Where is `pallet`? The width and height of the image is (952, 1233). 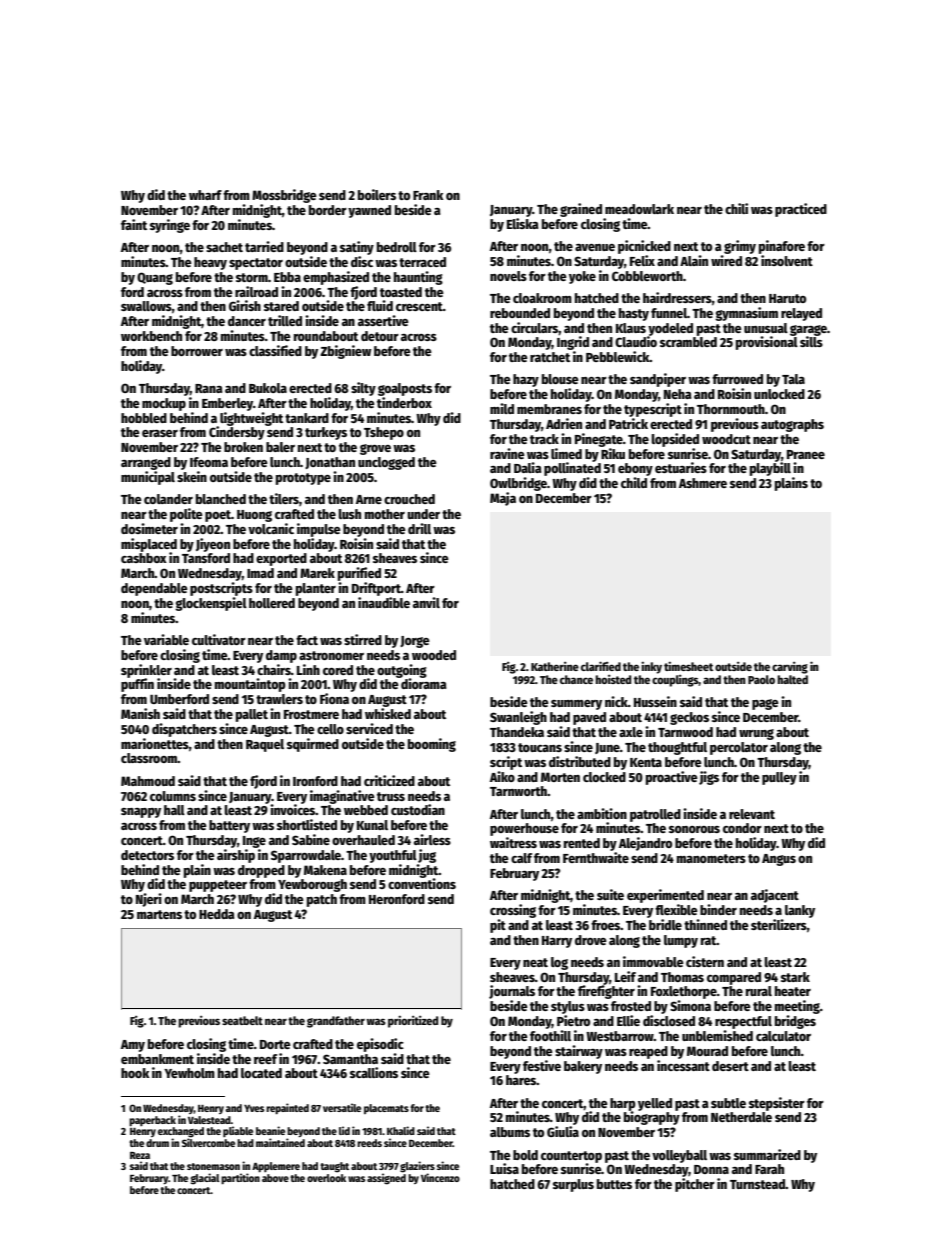 pallet is located at coordinates (252, 715).
